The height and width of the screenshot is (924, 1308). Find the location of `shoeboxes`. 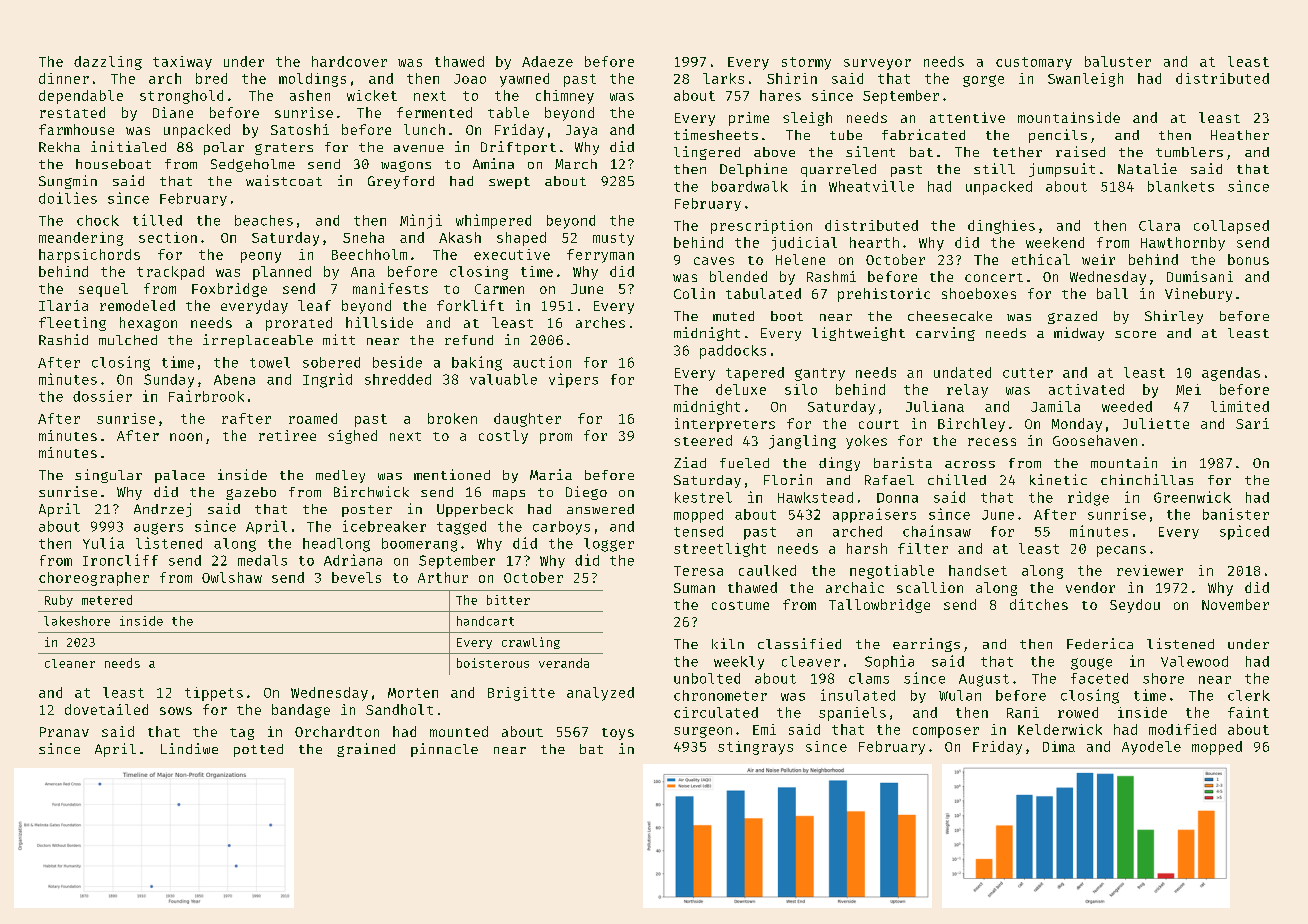

shoeboxes is located at coordinates (979, 293).
